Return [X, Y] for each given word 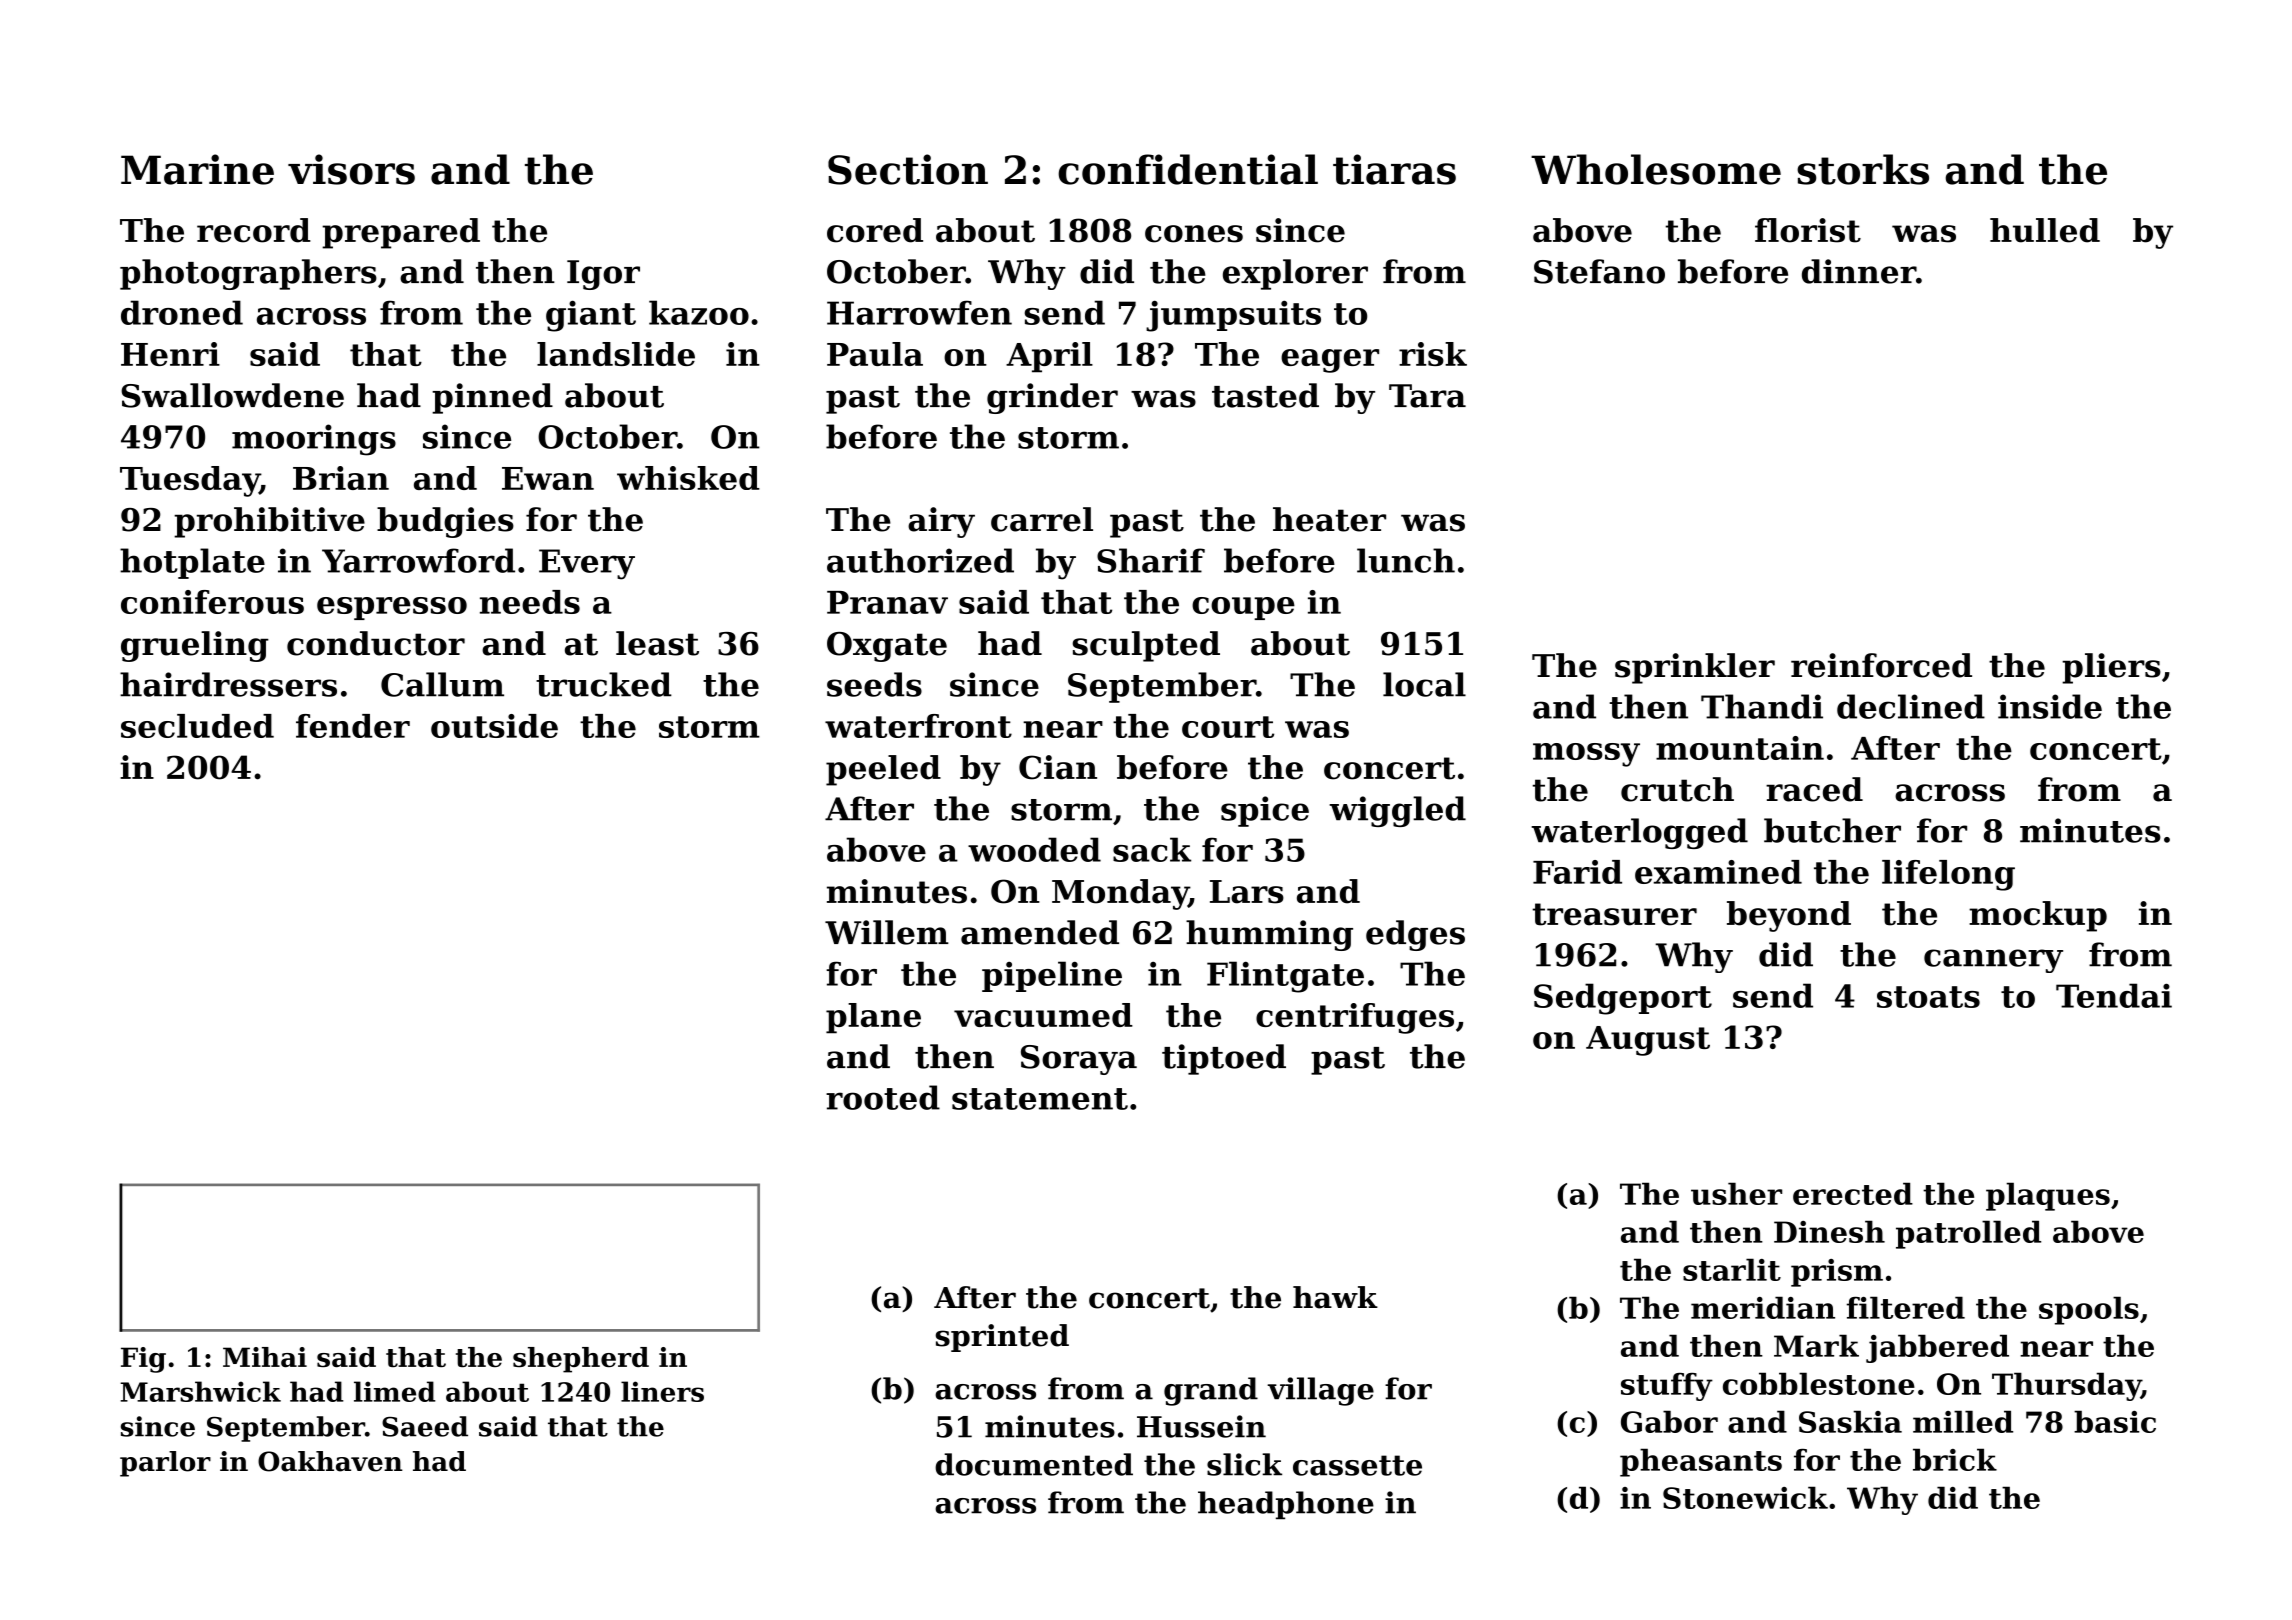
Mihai [265, 1357]
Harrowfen [919, 312]
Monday [1120, 894]
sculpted [1146, 646]
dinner [1859, 271]
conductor [376, 643]
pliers [2111, 668]
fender [353, 726]
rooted [883, 1097]
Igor [603, 275]
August [1648, 1041]
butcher [1832, 830]
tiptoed [1224, 1059]
